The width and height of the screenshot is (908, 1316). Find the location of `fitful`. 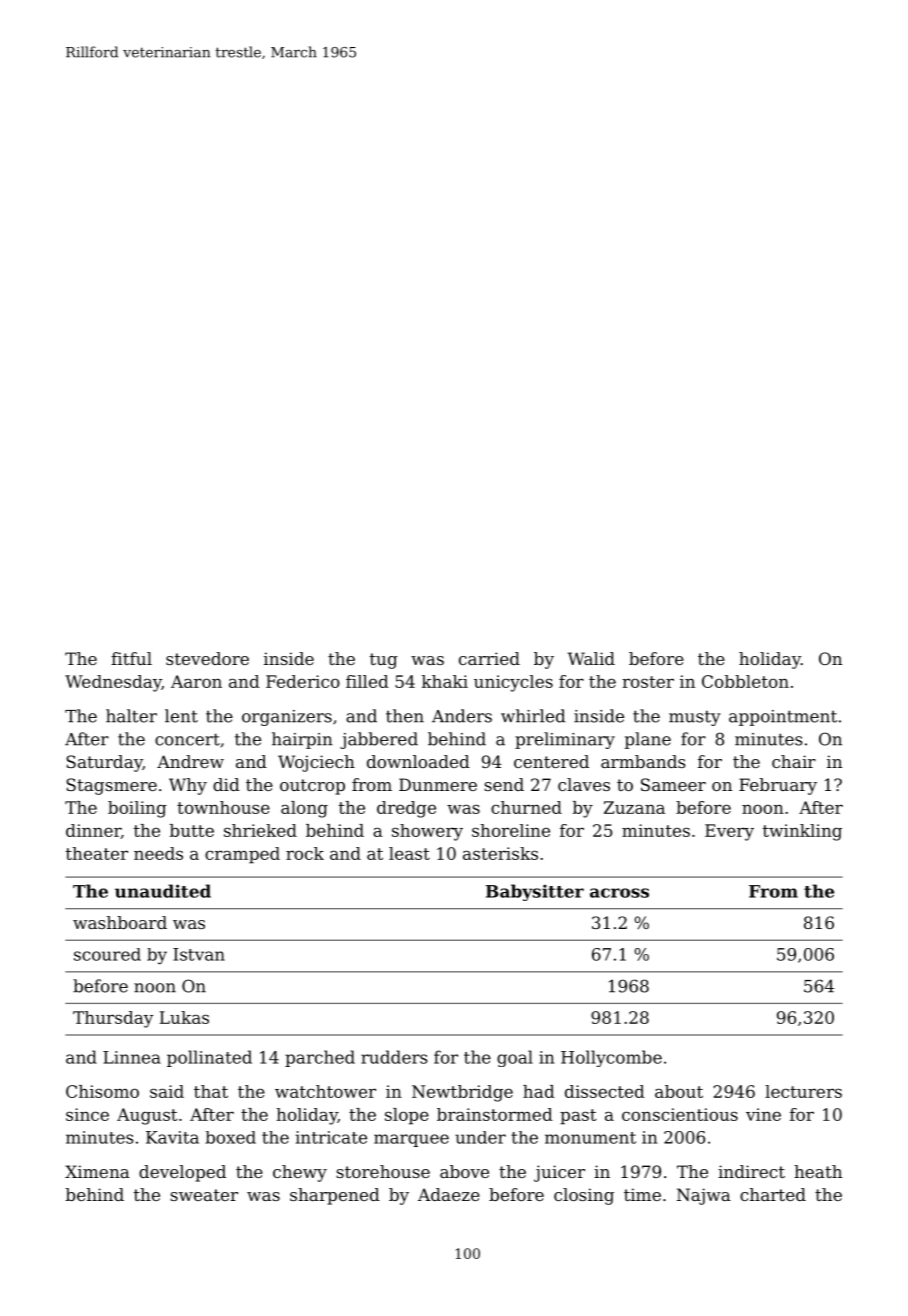

fitful is located at coordinates (131, 658).
